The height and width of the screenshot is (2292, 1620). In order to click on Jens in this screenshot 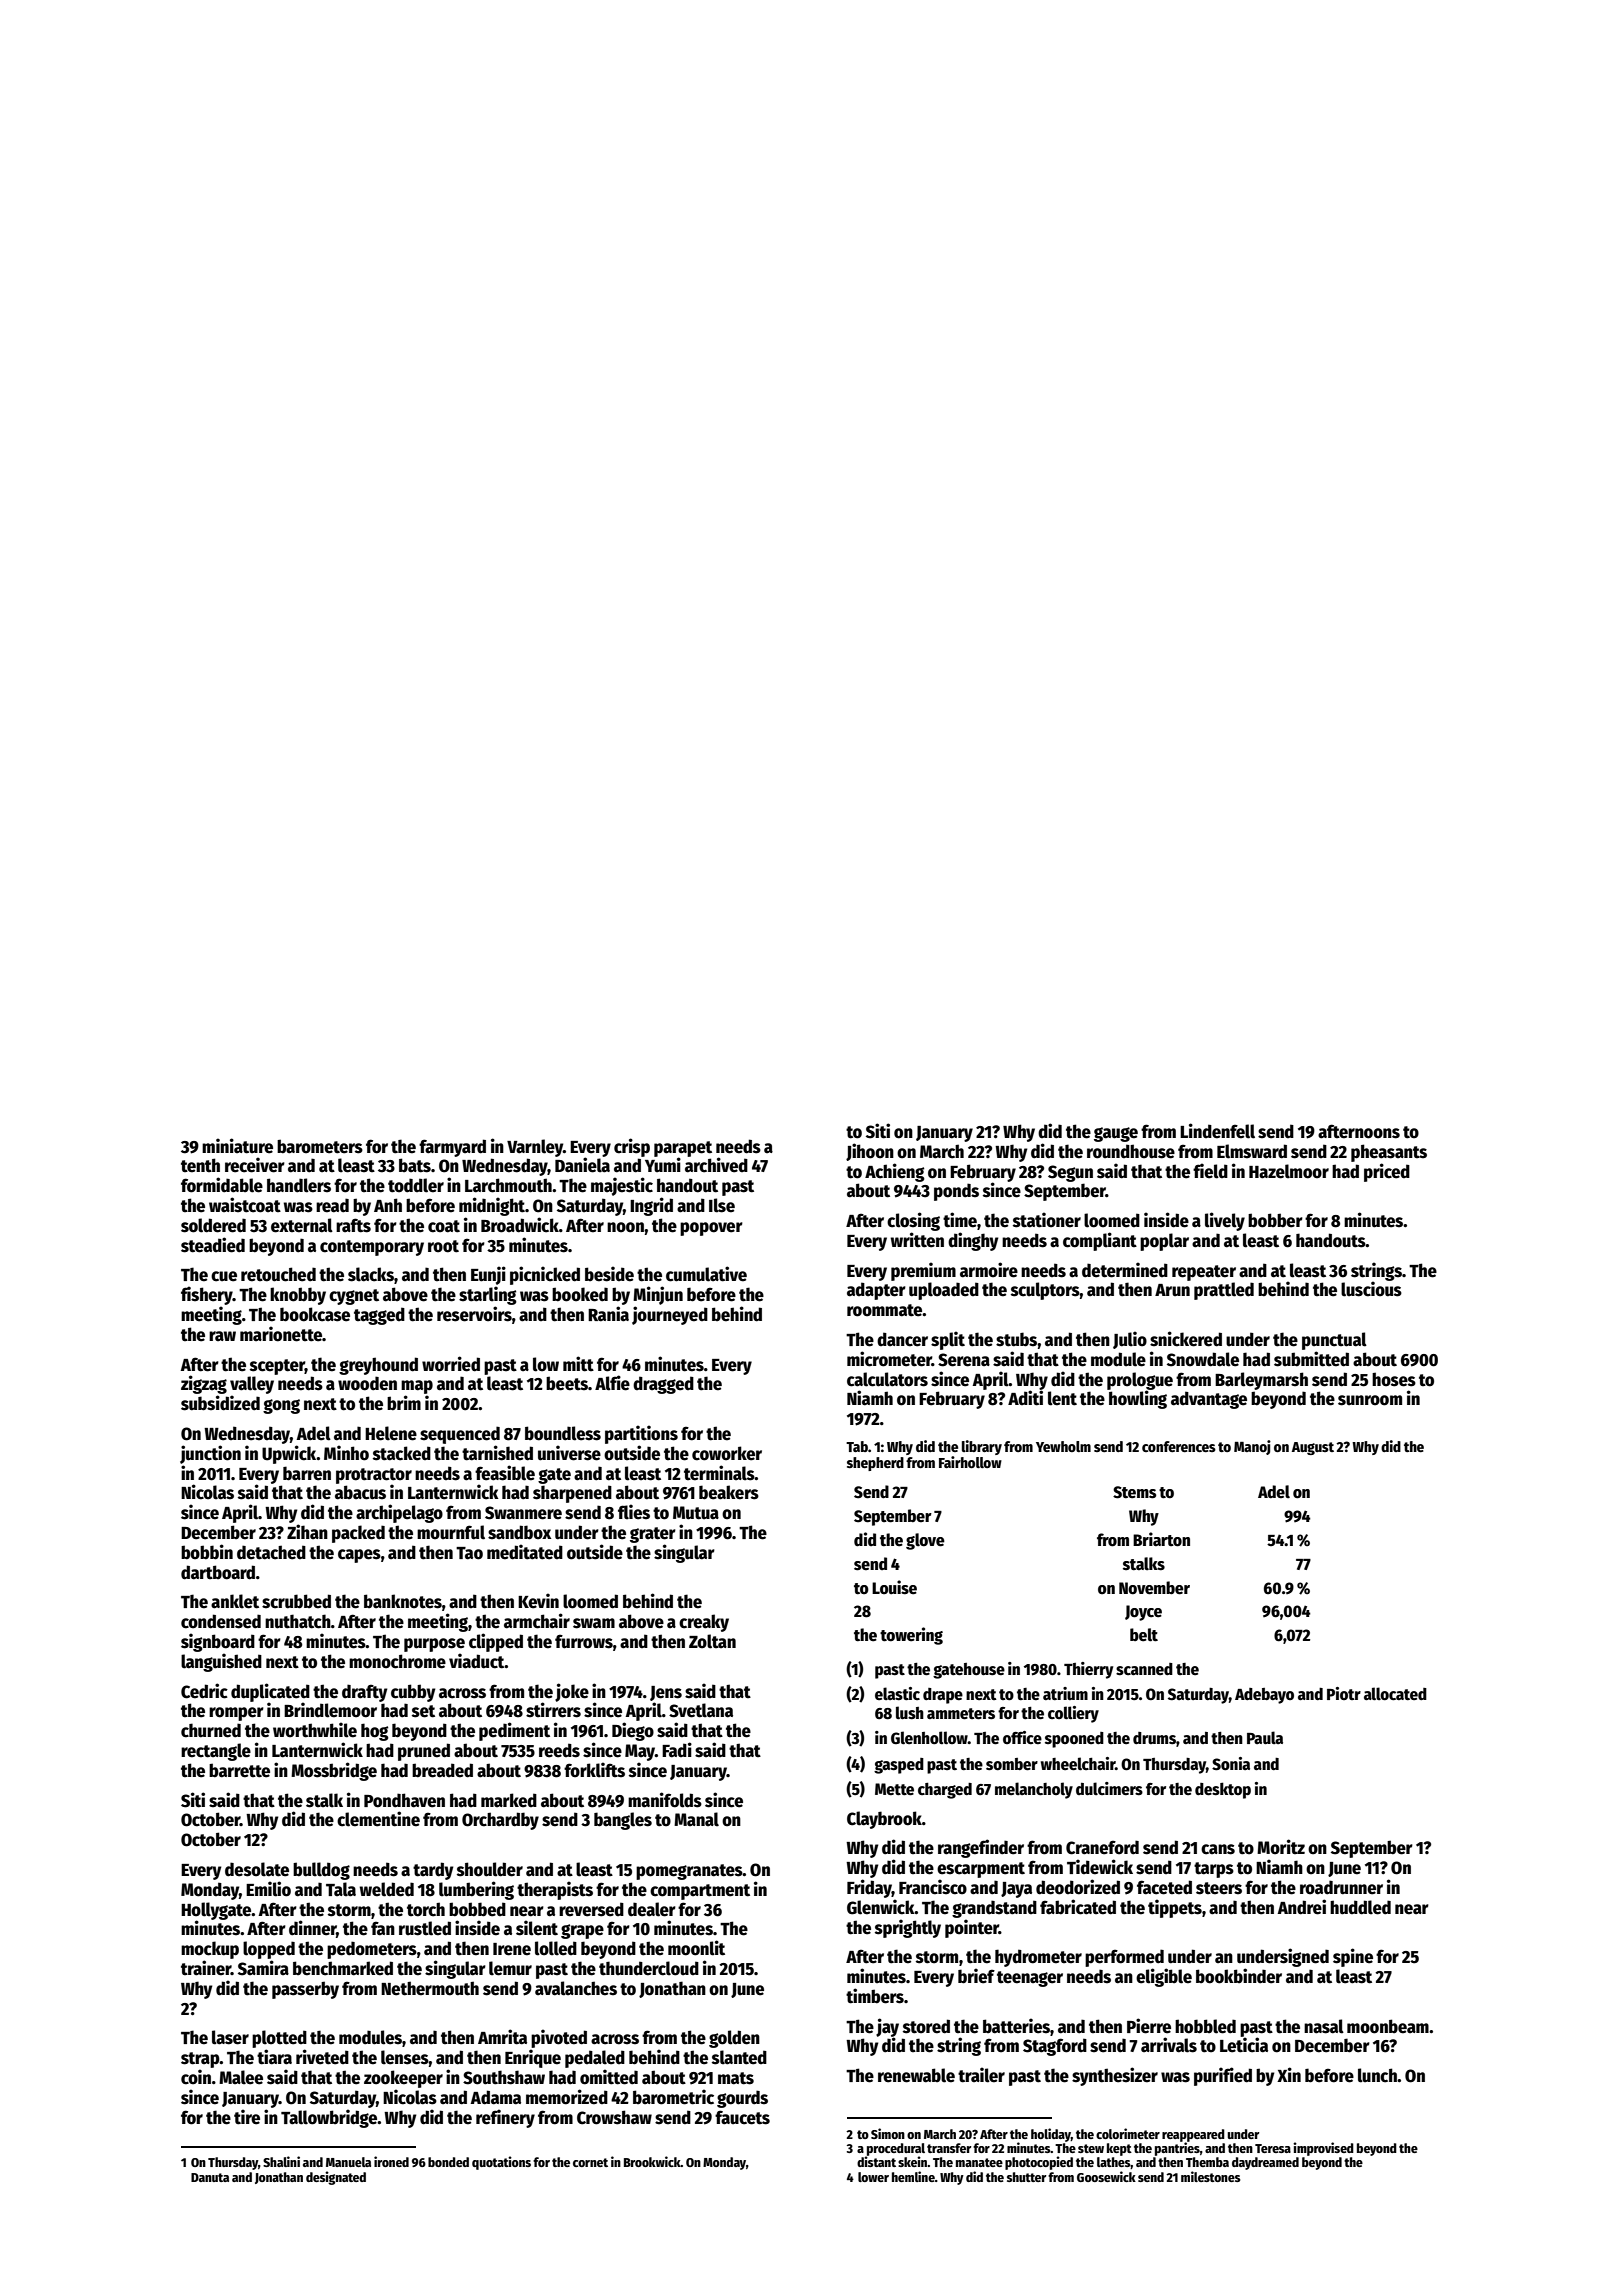, I will do `click(666, 1693)`.
